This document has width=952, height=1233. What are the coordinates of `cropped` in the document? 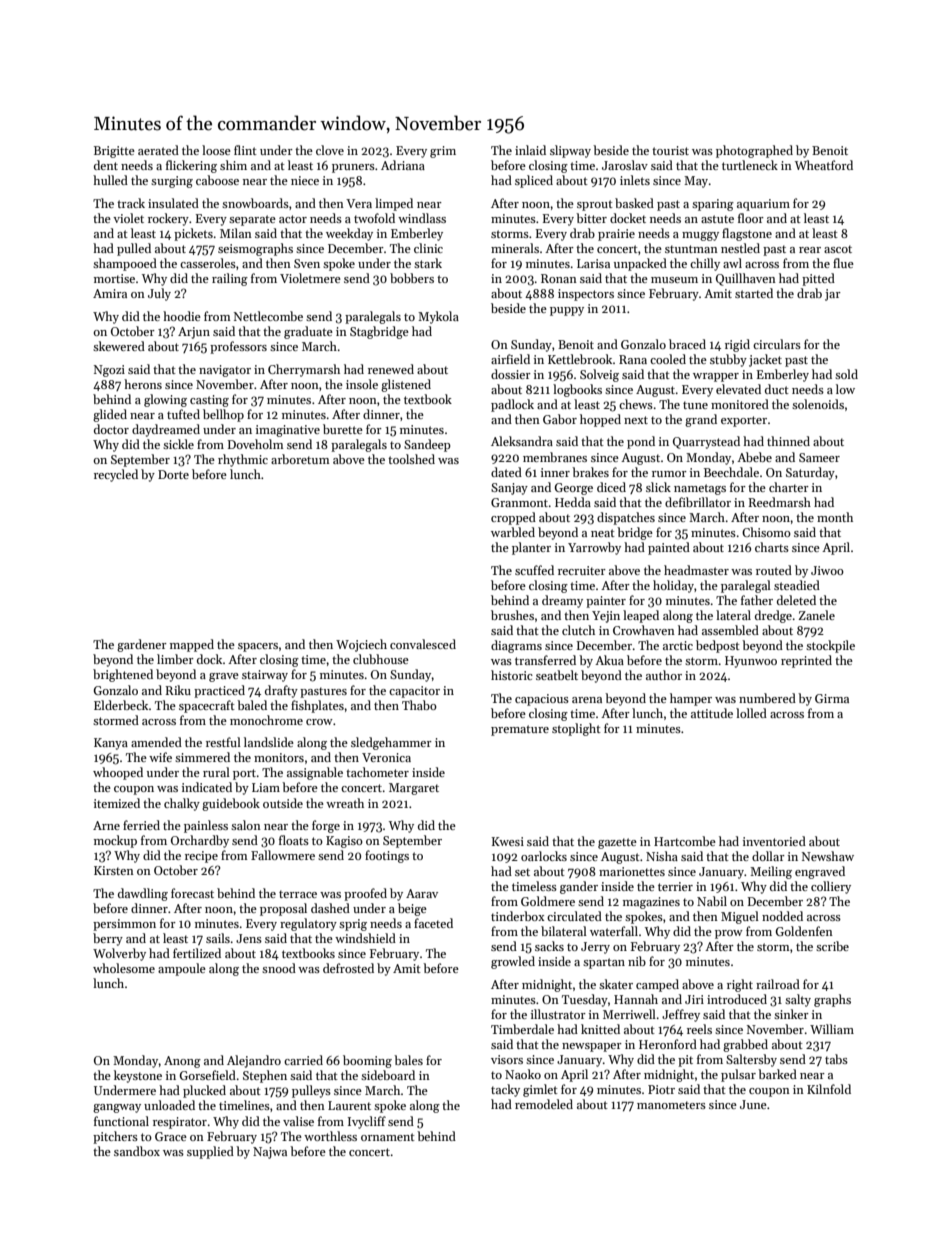 It's located at (513, 518).
